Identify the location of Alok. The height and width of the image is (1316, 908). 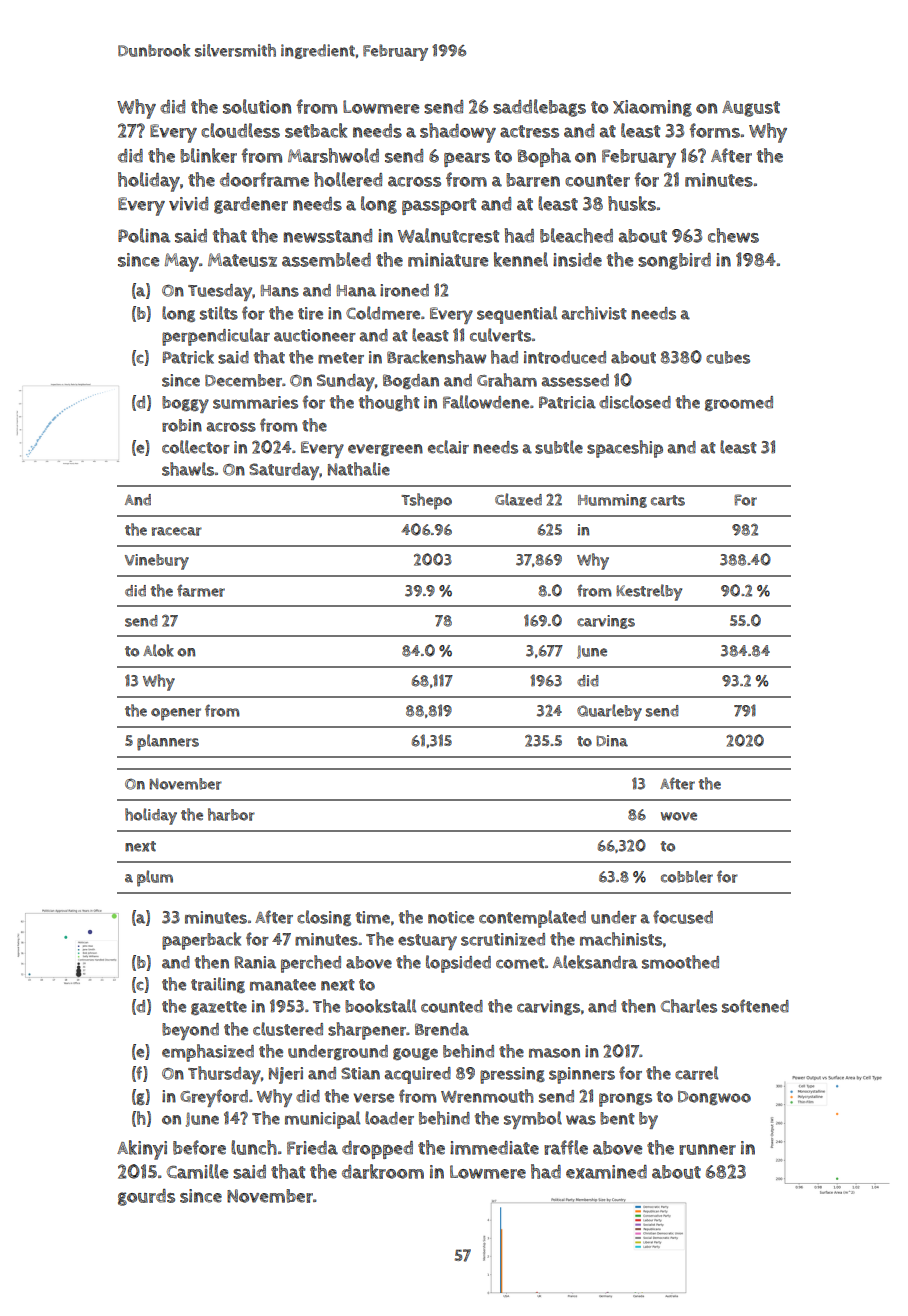
(158, 650).
